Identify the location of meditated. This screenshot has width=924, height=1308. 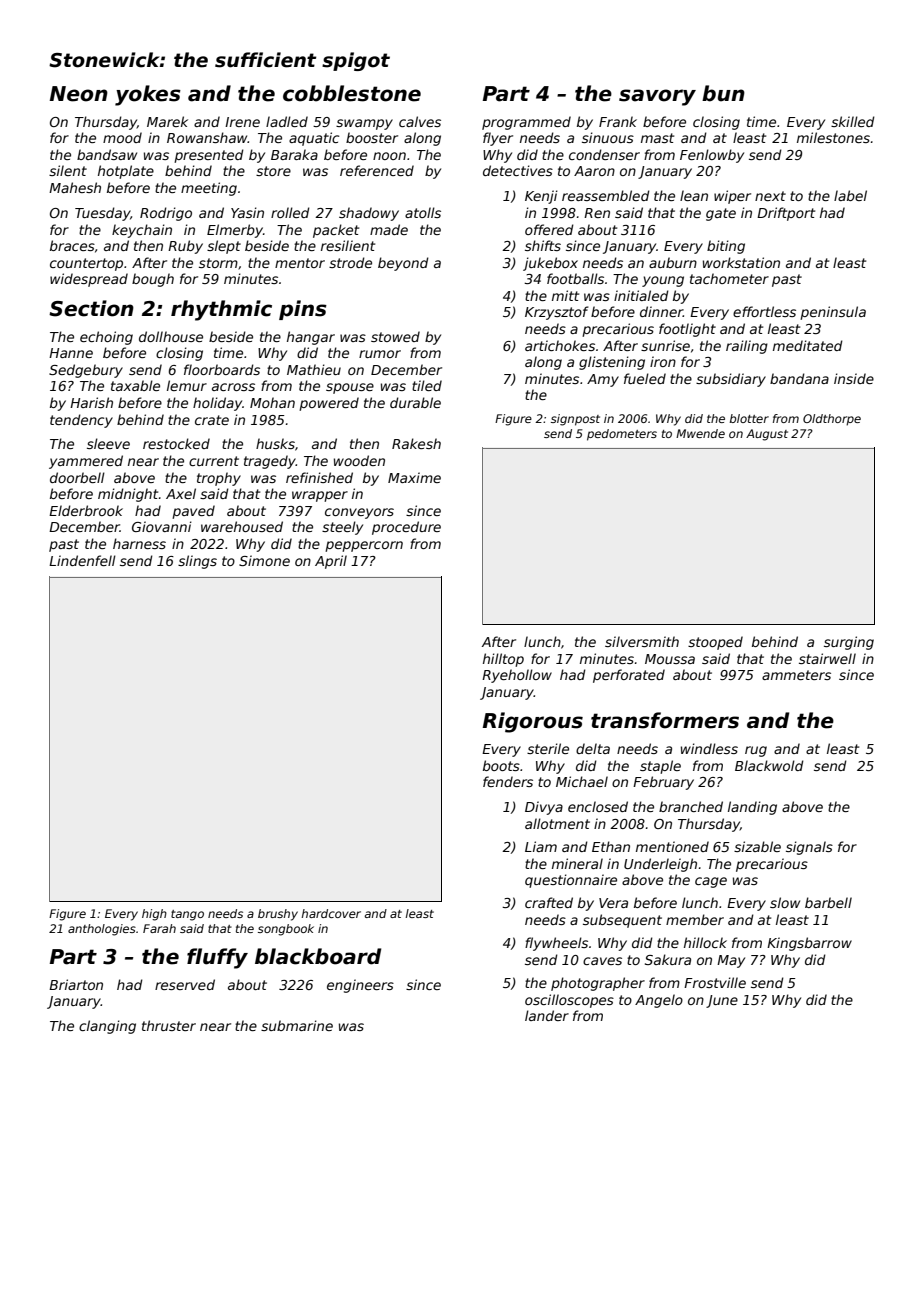
(808, 345).
